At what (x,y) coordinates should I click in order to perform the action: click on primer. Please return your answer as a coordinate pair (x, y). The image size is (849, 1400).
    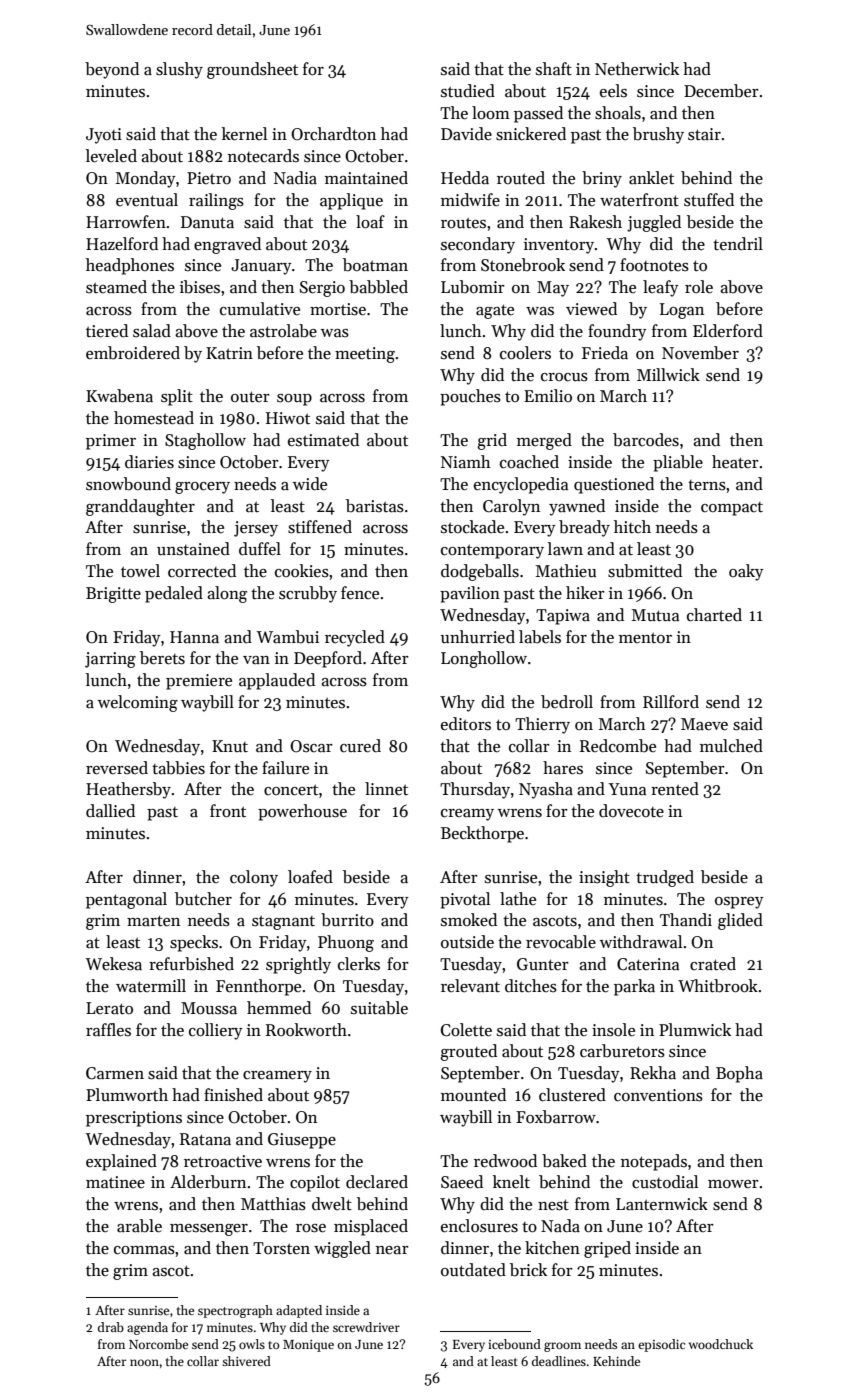
    Looking at the image, I should click on (111, 442).
